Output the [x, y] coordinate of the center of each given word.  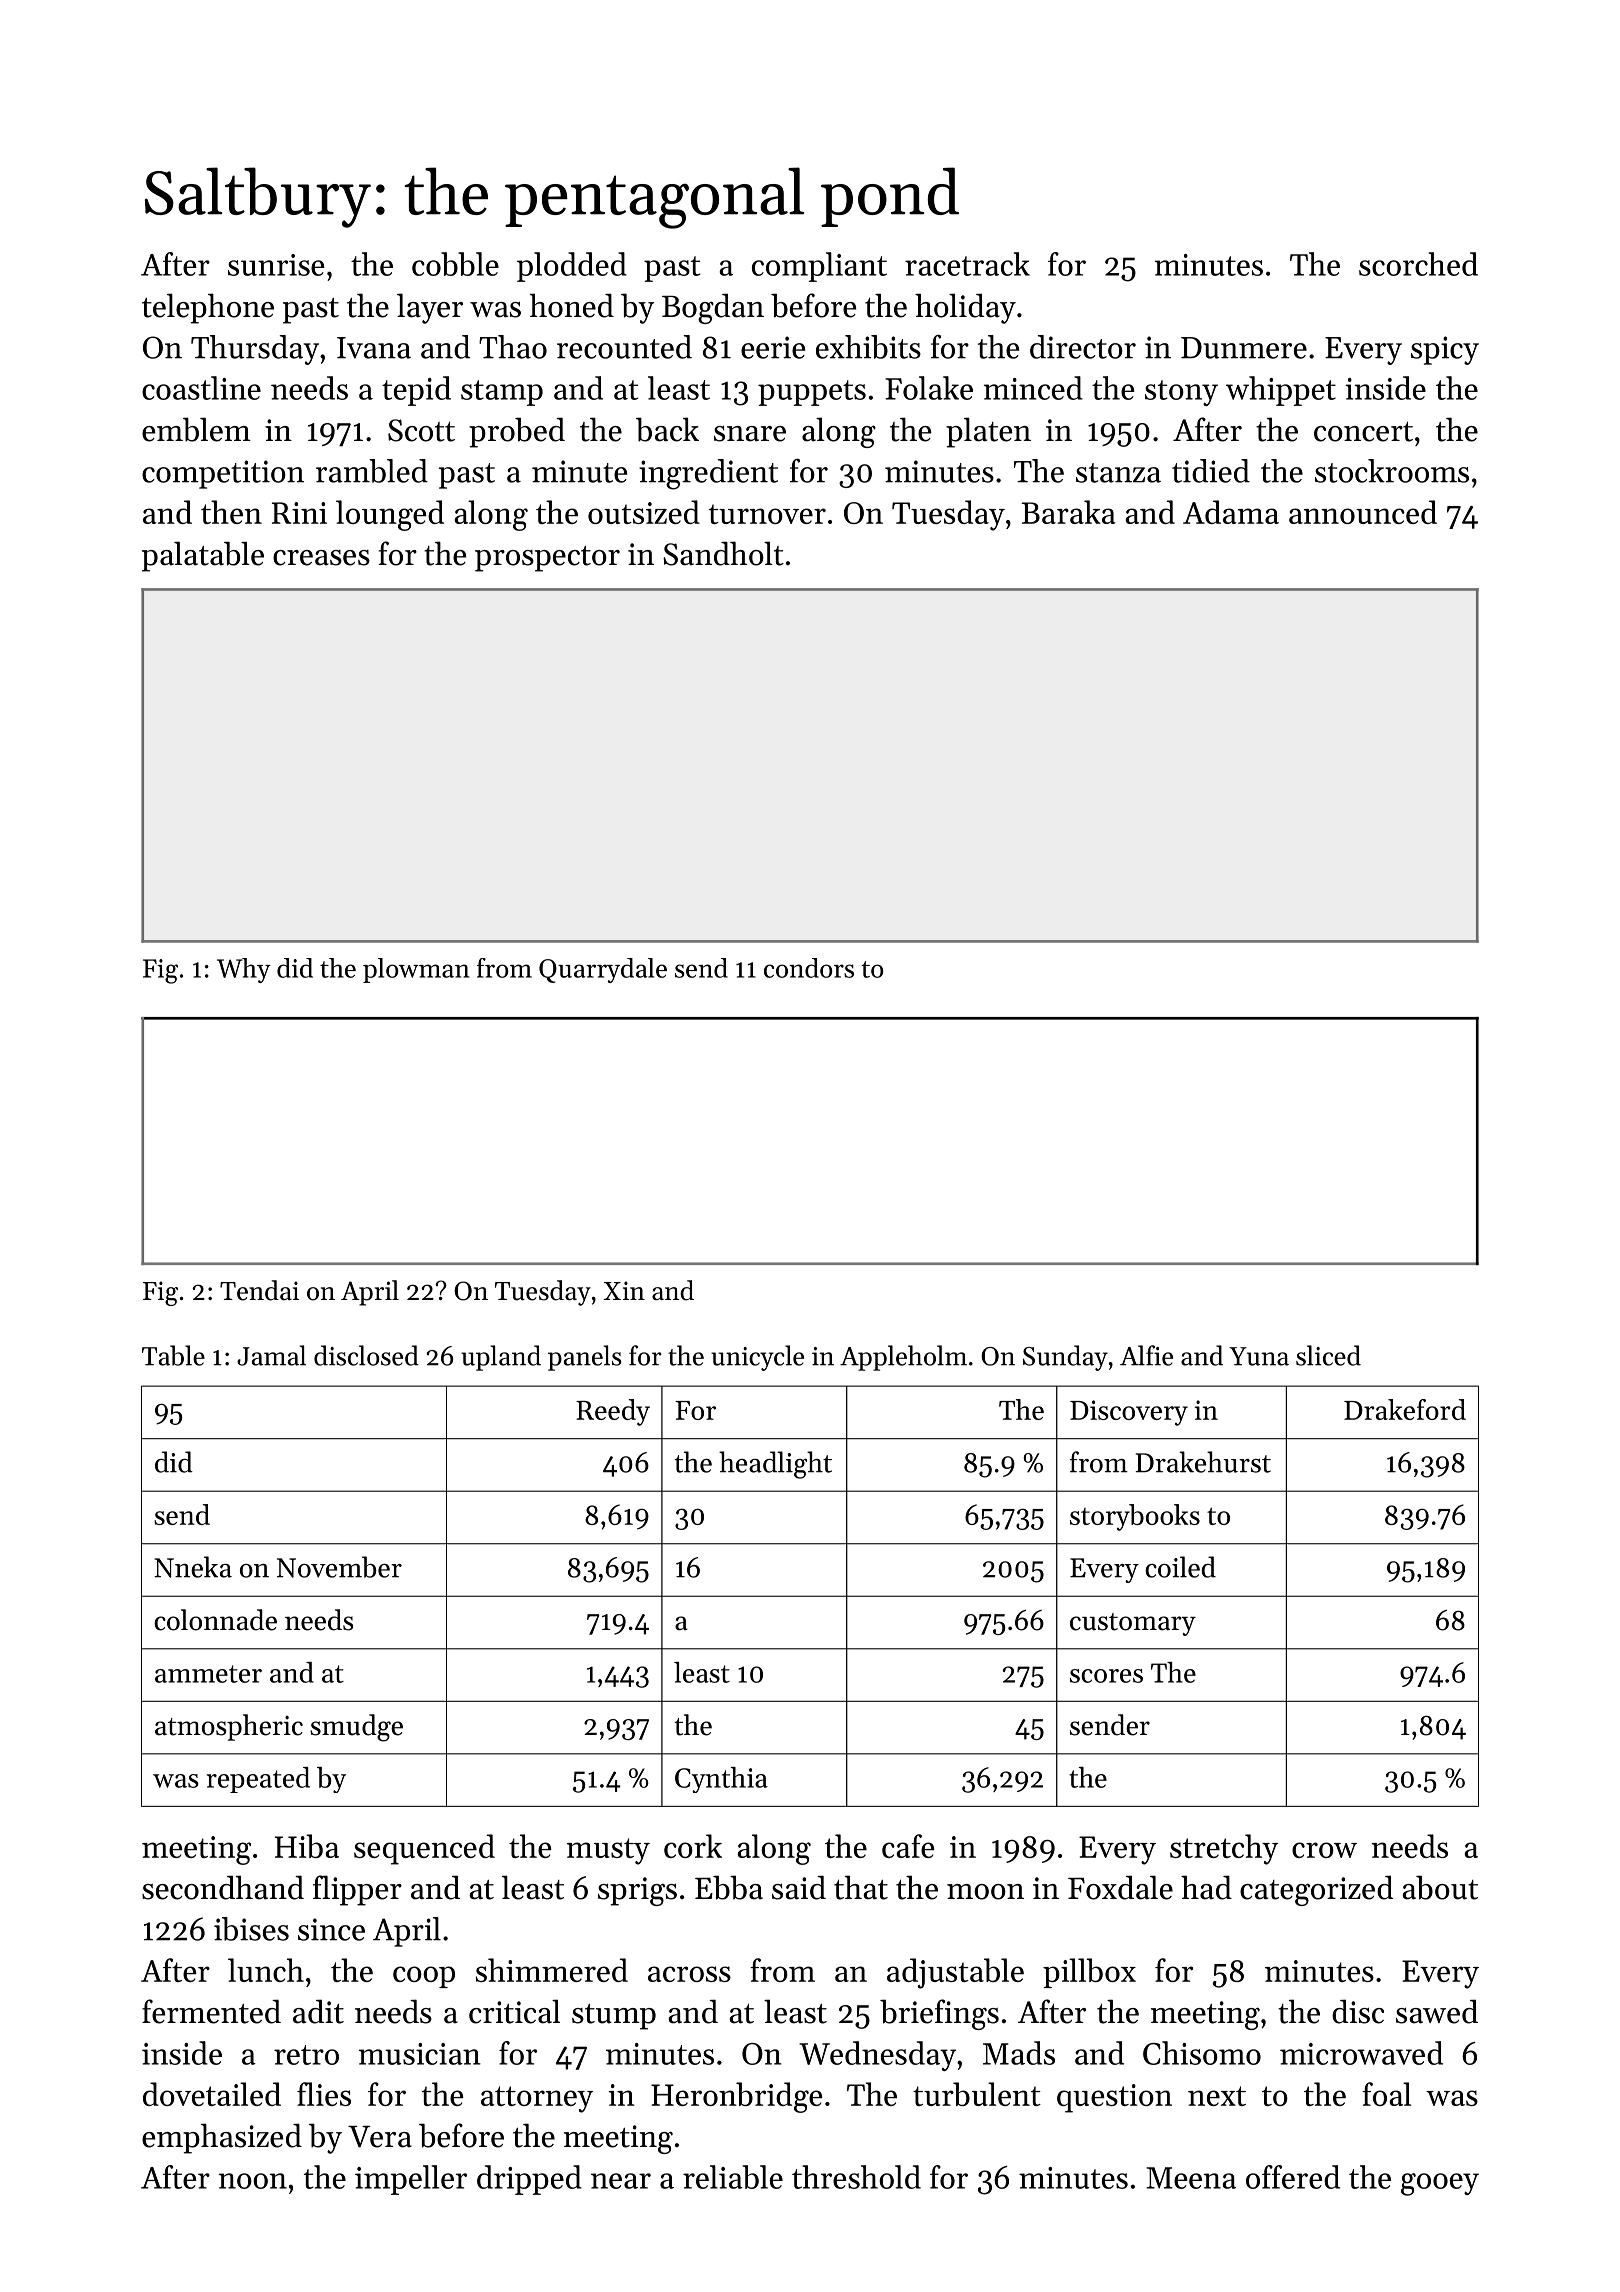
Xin [624, 1290]
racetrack [967, 264]
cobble [455, 264]
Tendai [259, 1290]
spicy [1445, 350]
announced [1363, 512]
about [1440, 1887]
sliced [1328, 1355]
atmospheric [229, 1727]
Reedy [613, 1412]
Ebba [729, 1887]
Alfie [1146, 1355]
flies [324, 2094]
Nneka [193, 1567]
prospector [547, 559]
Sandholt [723, 553]
